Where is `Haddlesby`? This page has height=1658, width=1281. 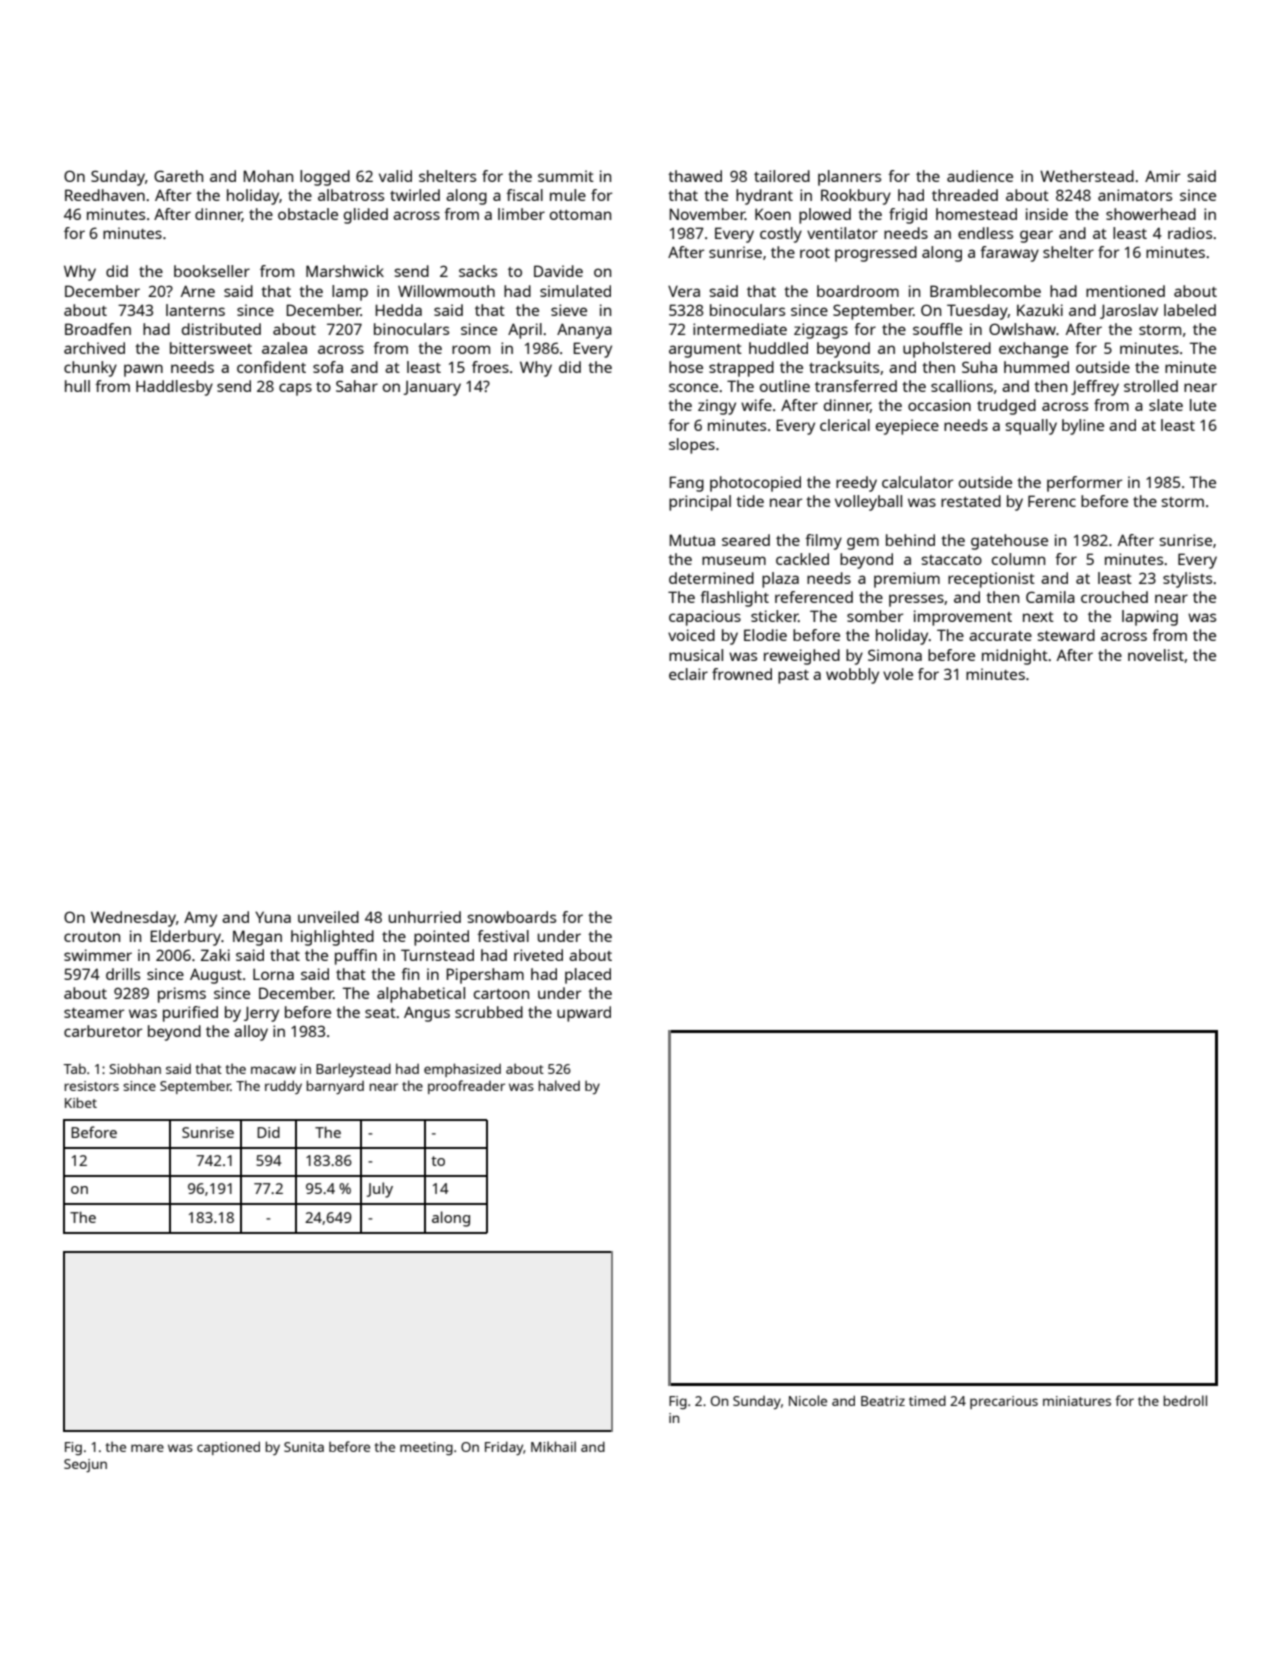 Haddlesby is located at coordinates (174, 388).
